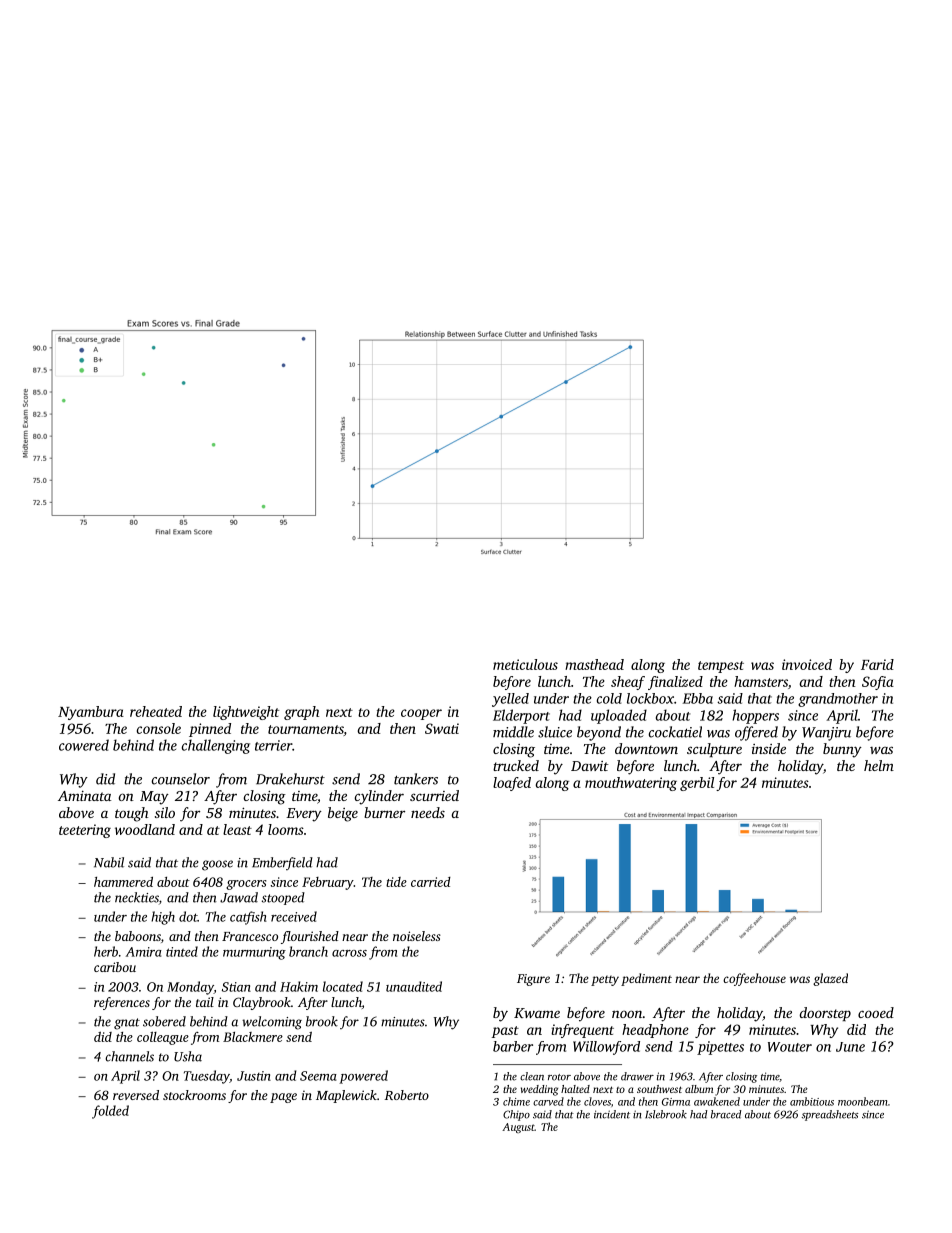  I want to click on unaudited, so click(414, 986).
